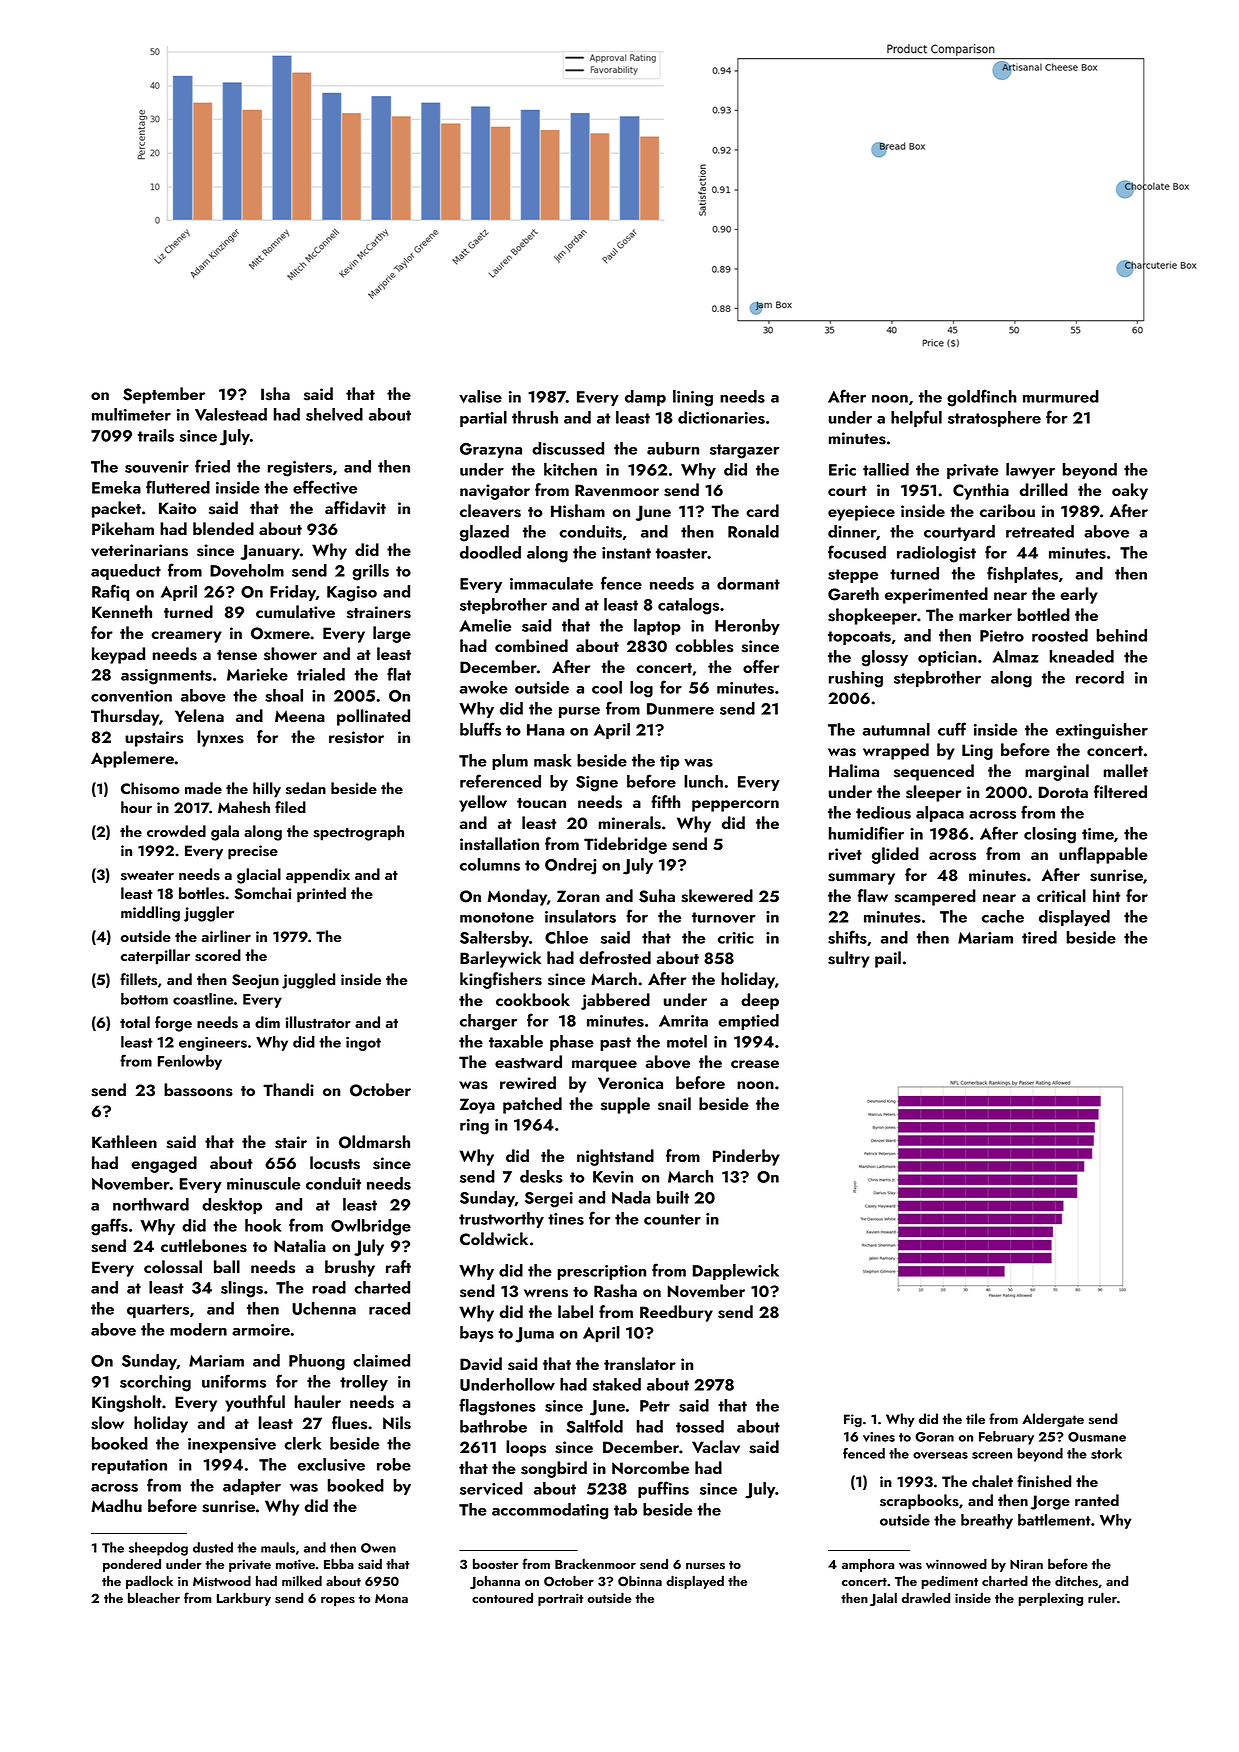 The width and height of the screenshot is (1239, 1752). What do you see at coordinates (746, 1157) in the screenshot?
I see `Pinderby` at bounding box center [746, 1157].
